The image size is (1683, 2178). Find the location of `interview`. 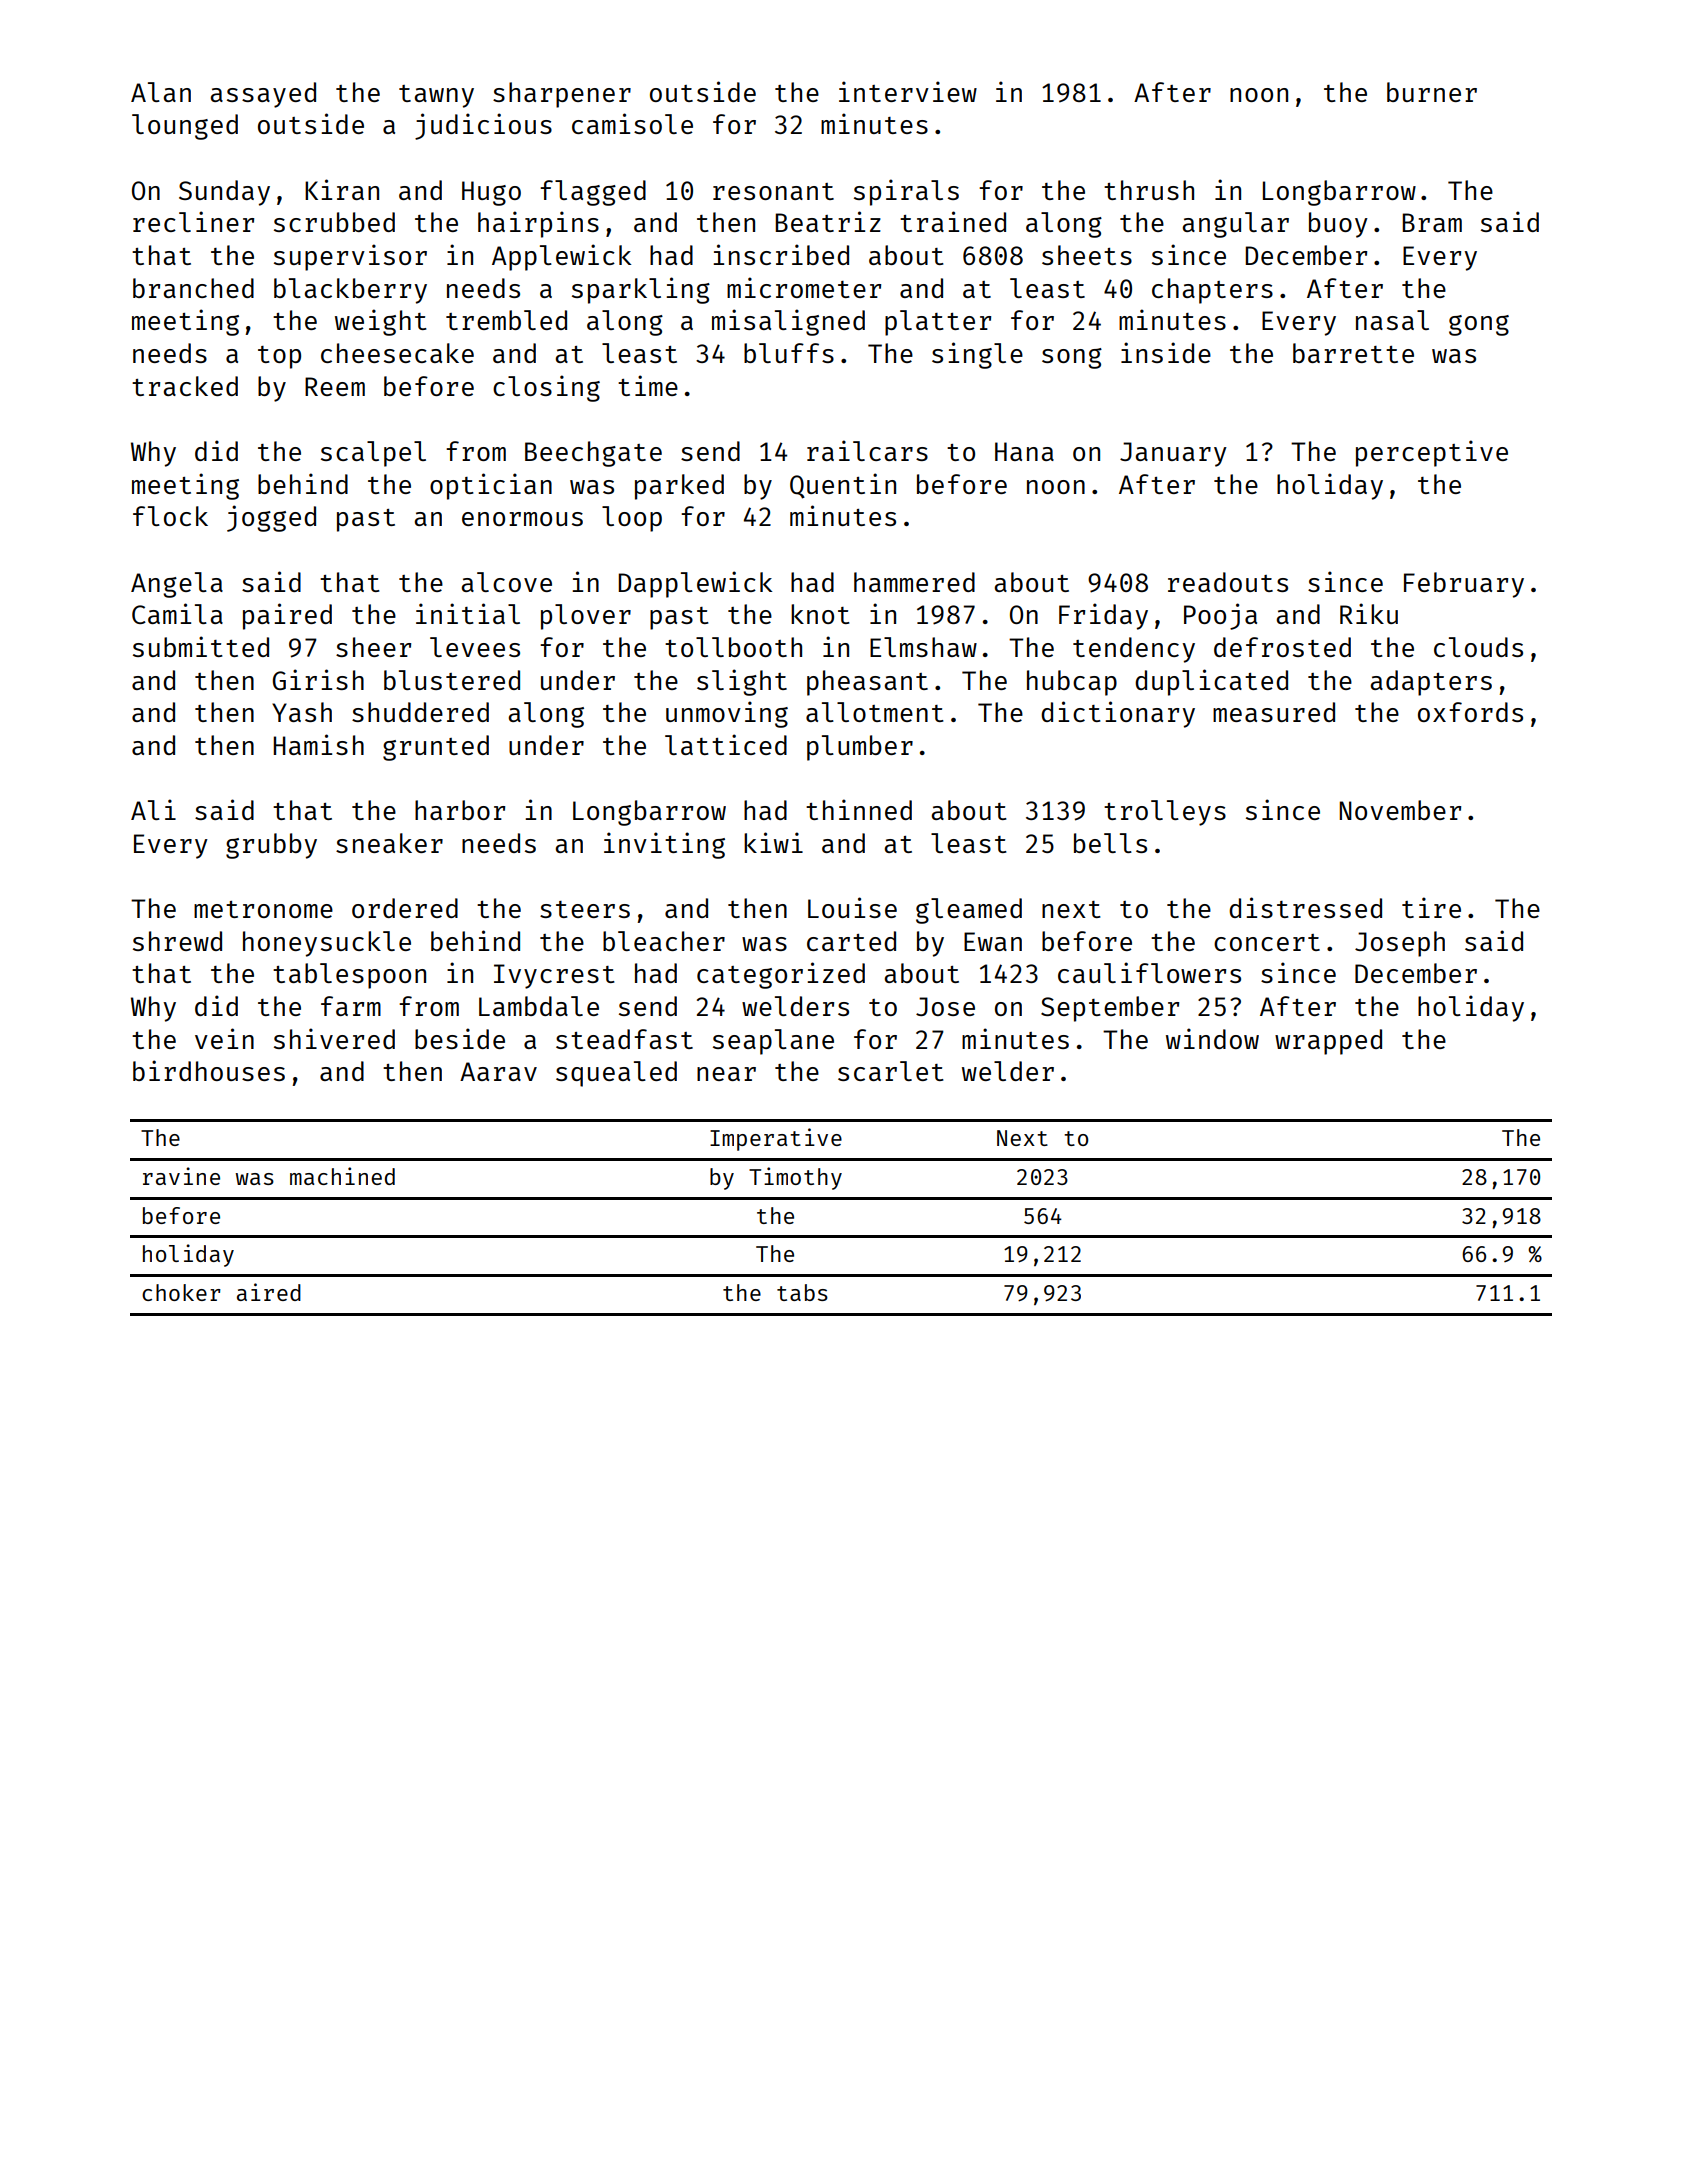

interview is located at coordinates (908, 91).
